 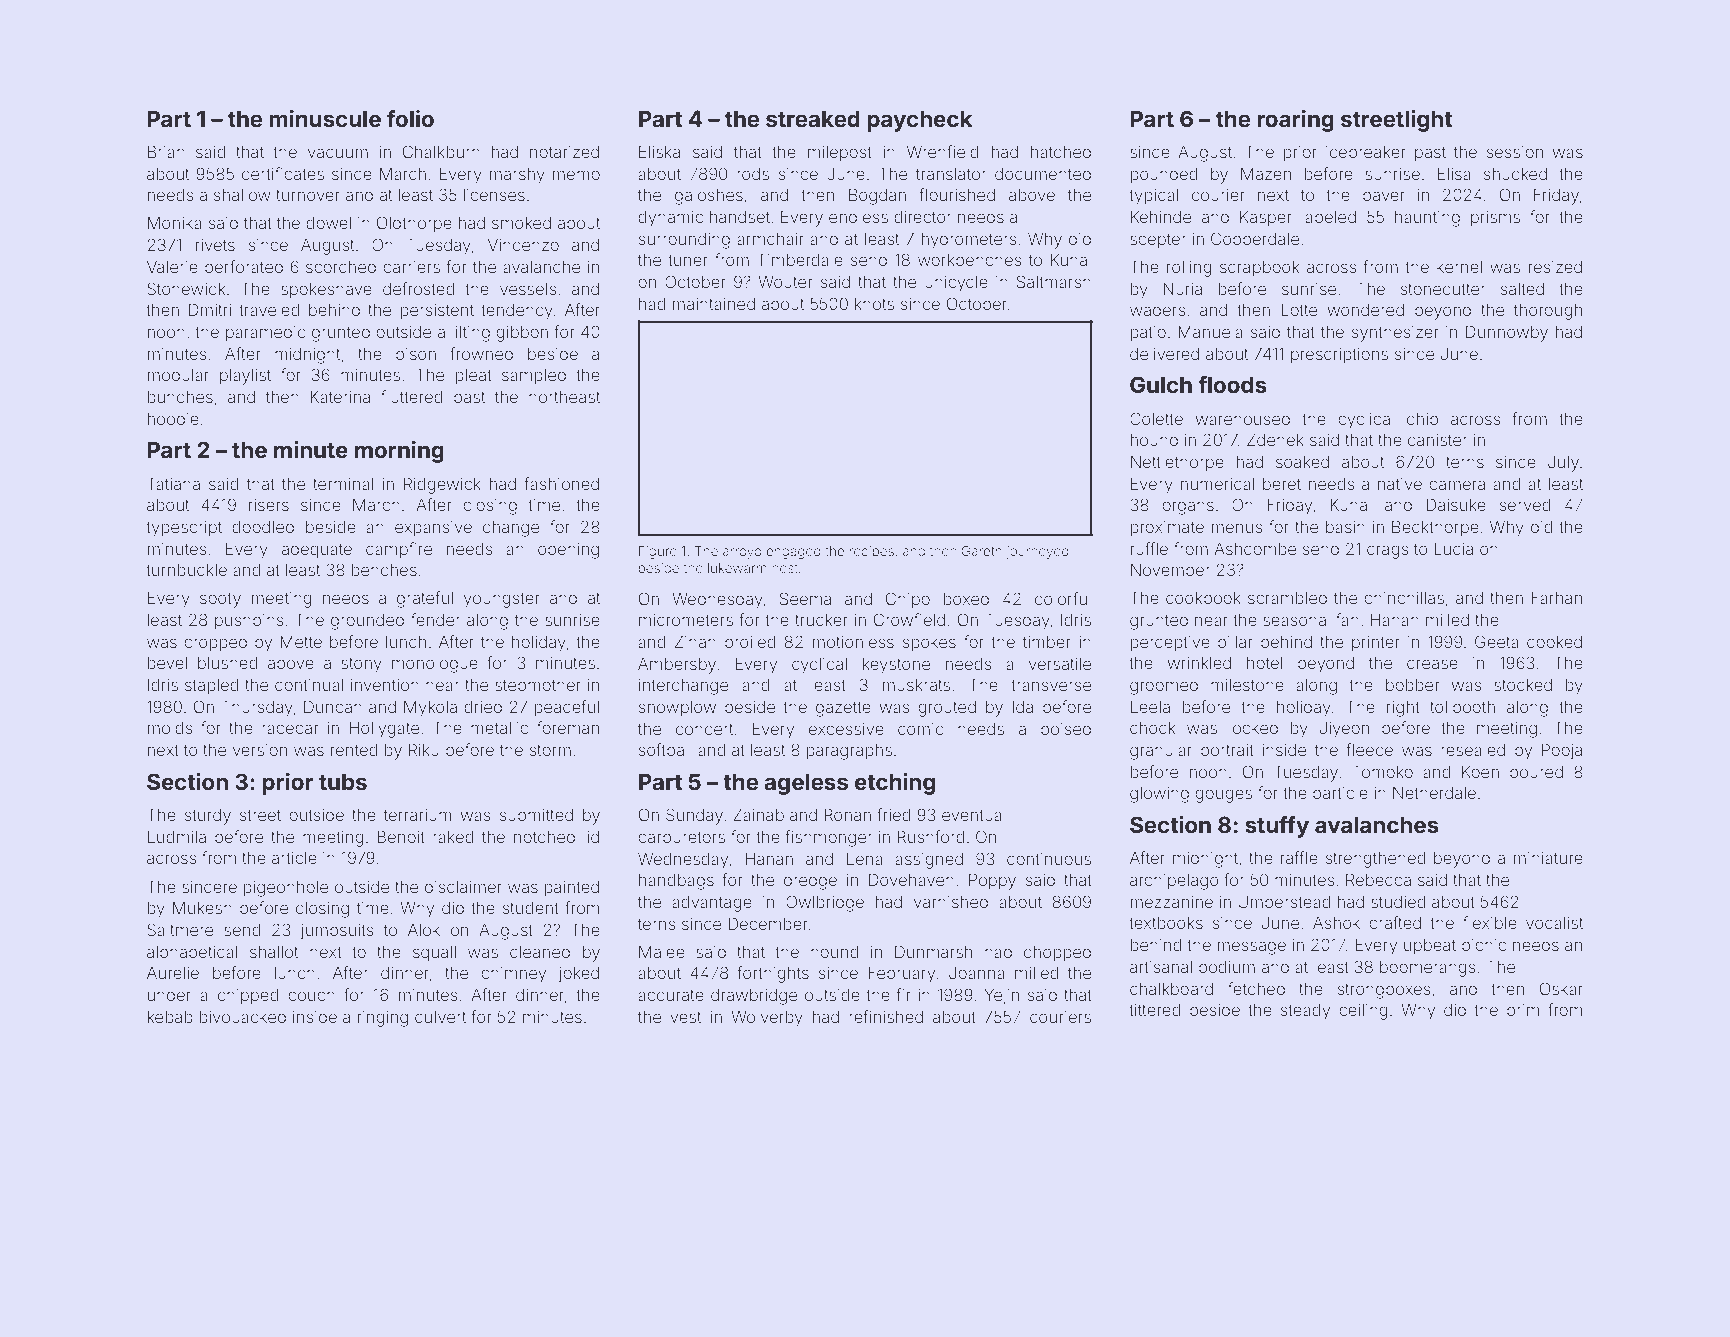 I want to click on July, so click(x=1563, y=464).
